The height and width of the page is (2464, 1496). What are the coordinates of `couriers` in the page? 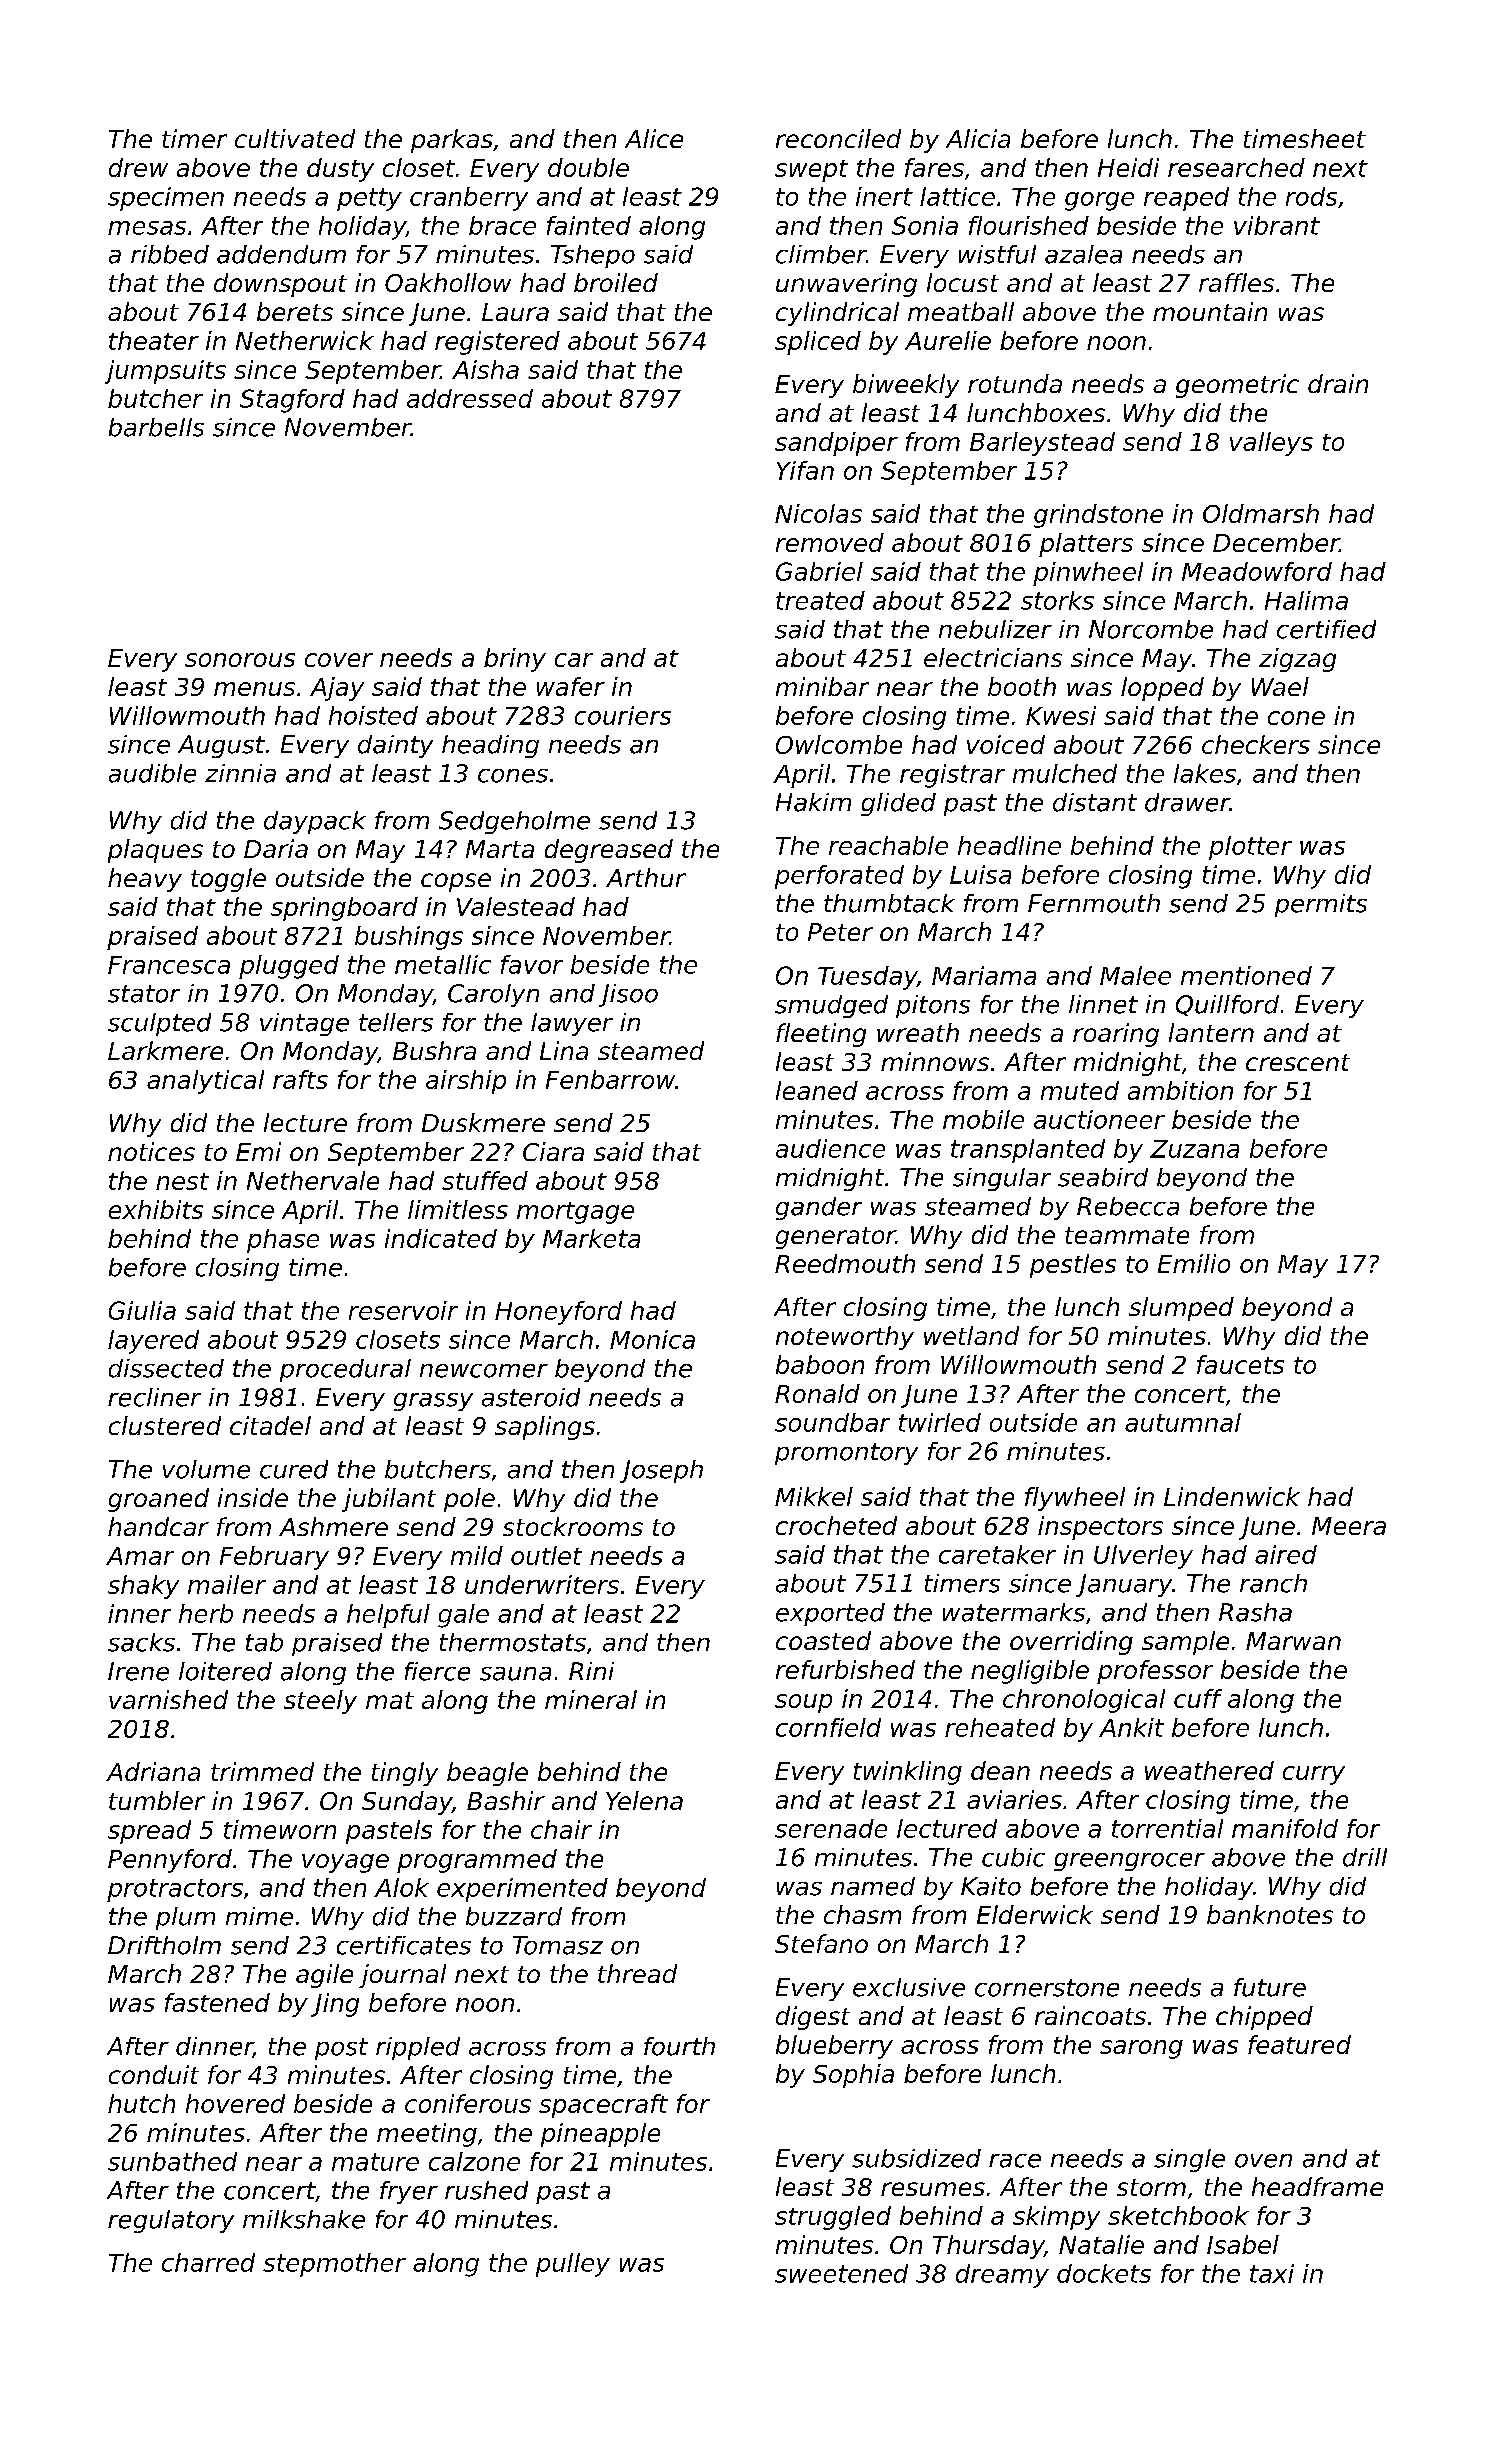 It's located at (623, 715).
